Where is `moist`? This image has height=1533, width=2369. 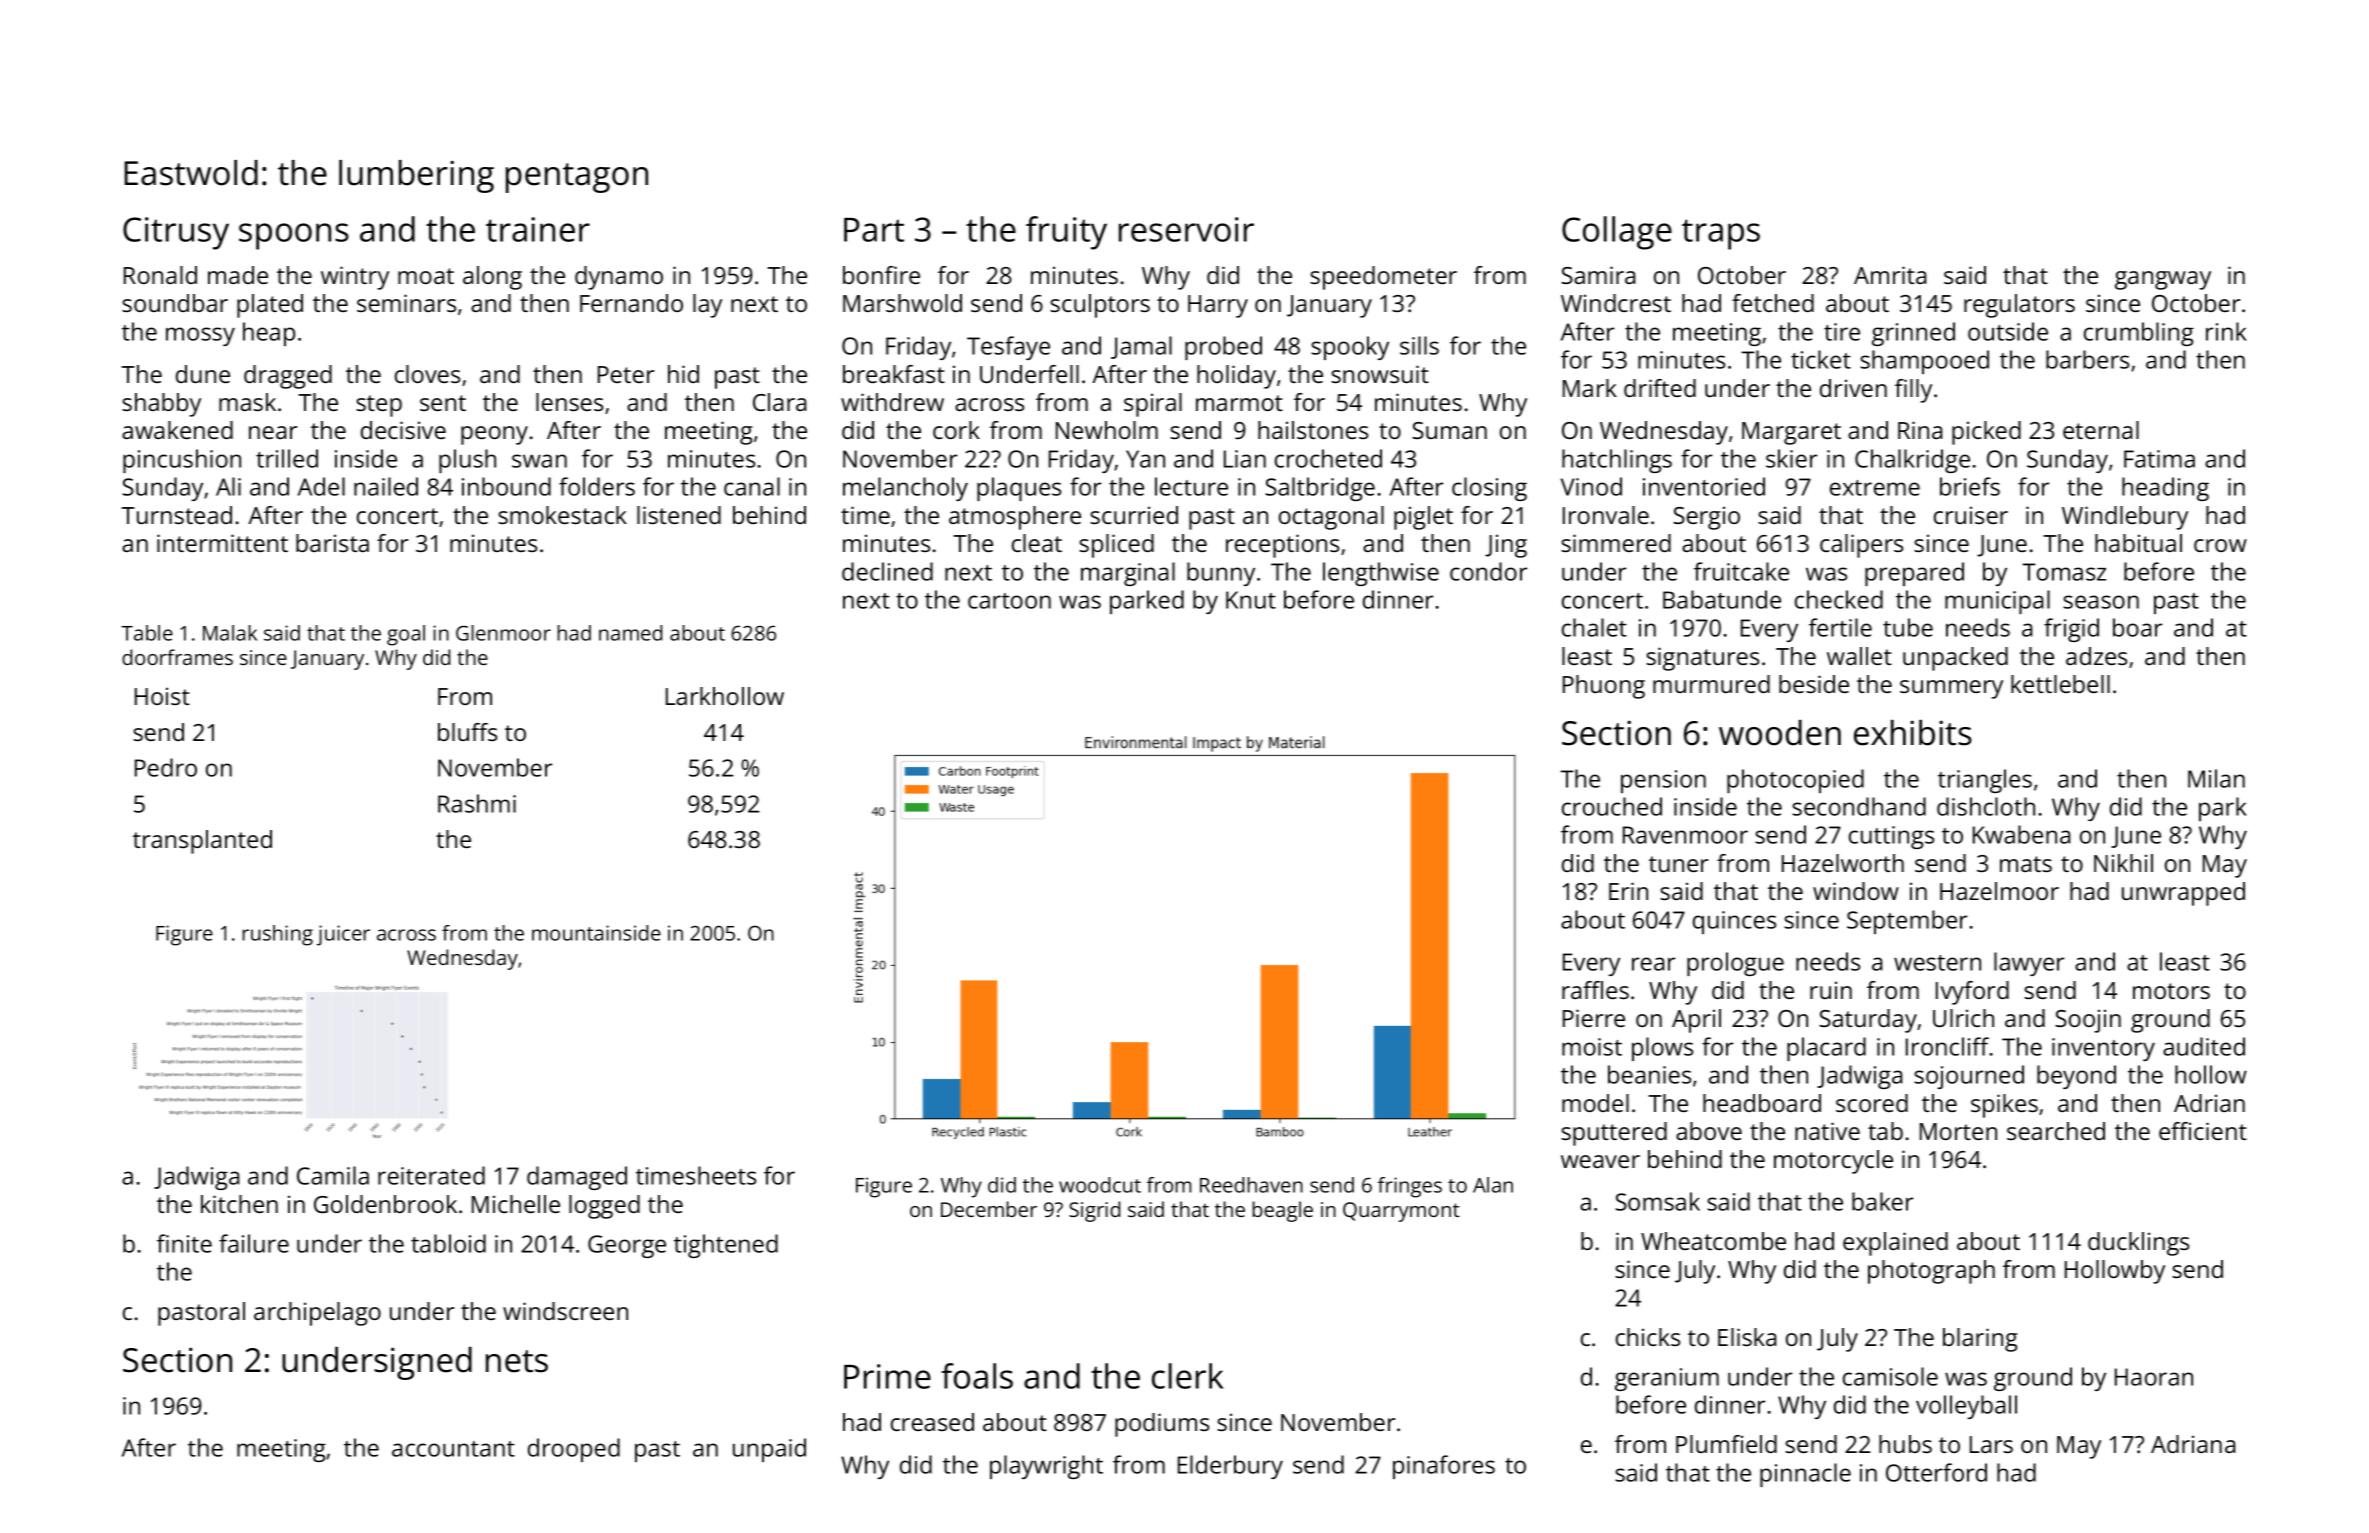
moist is located at coordinates (1592, 1047).
